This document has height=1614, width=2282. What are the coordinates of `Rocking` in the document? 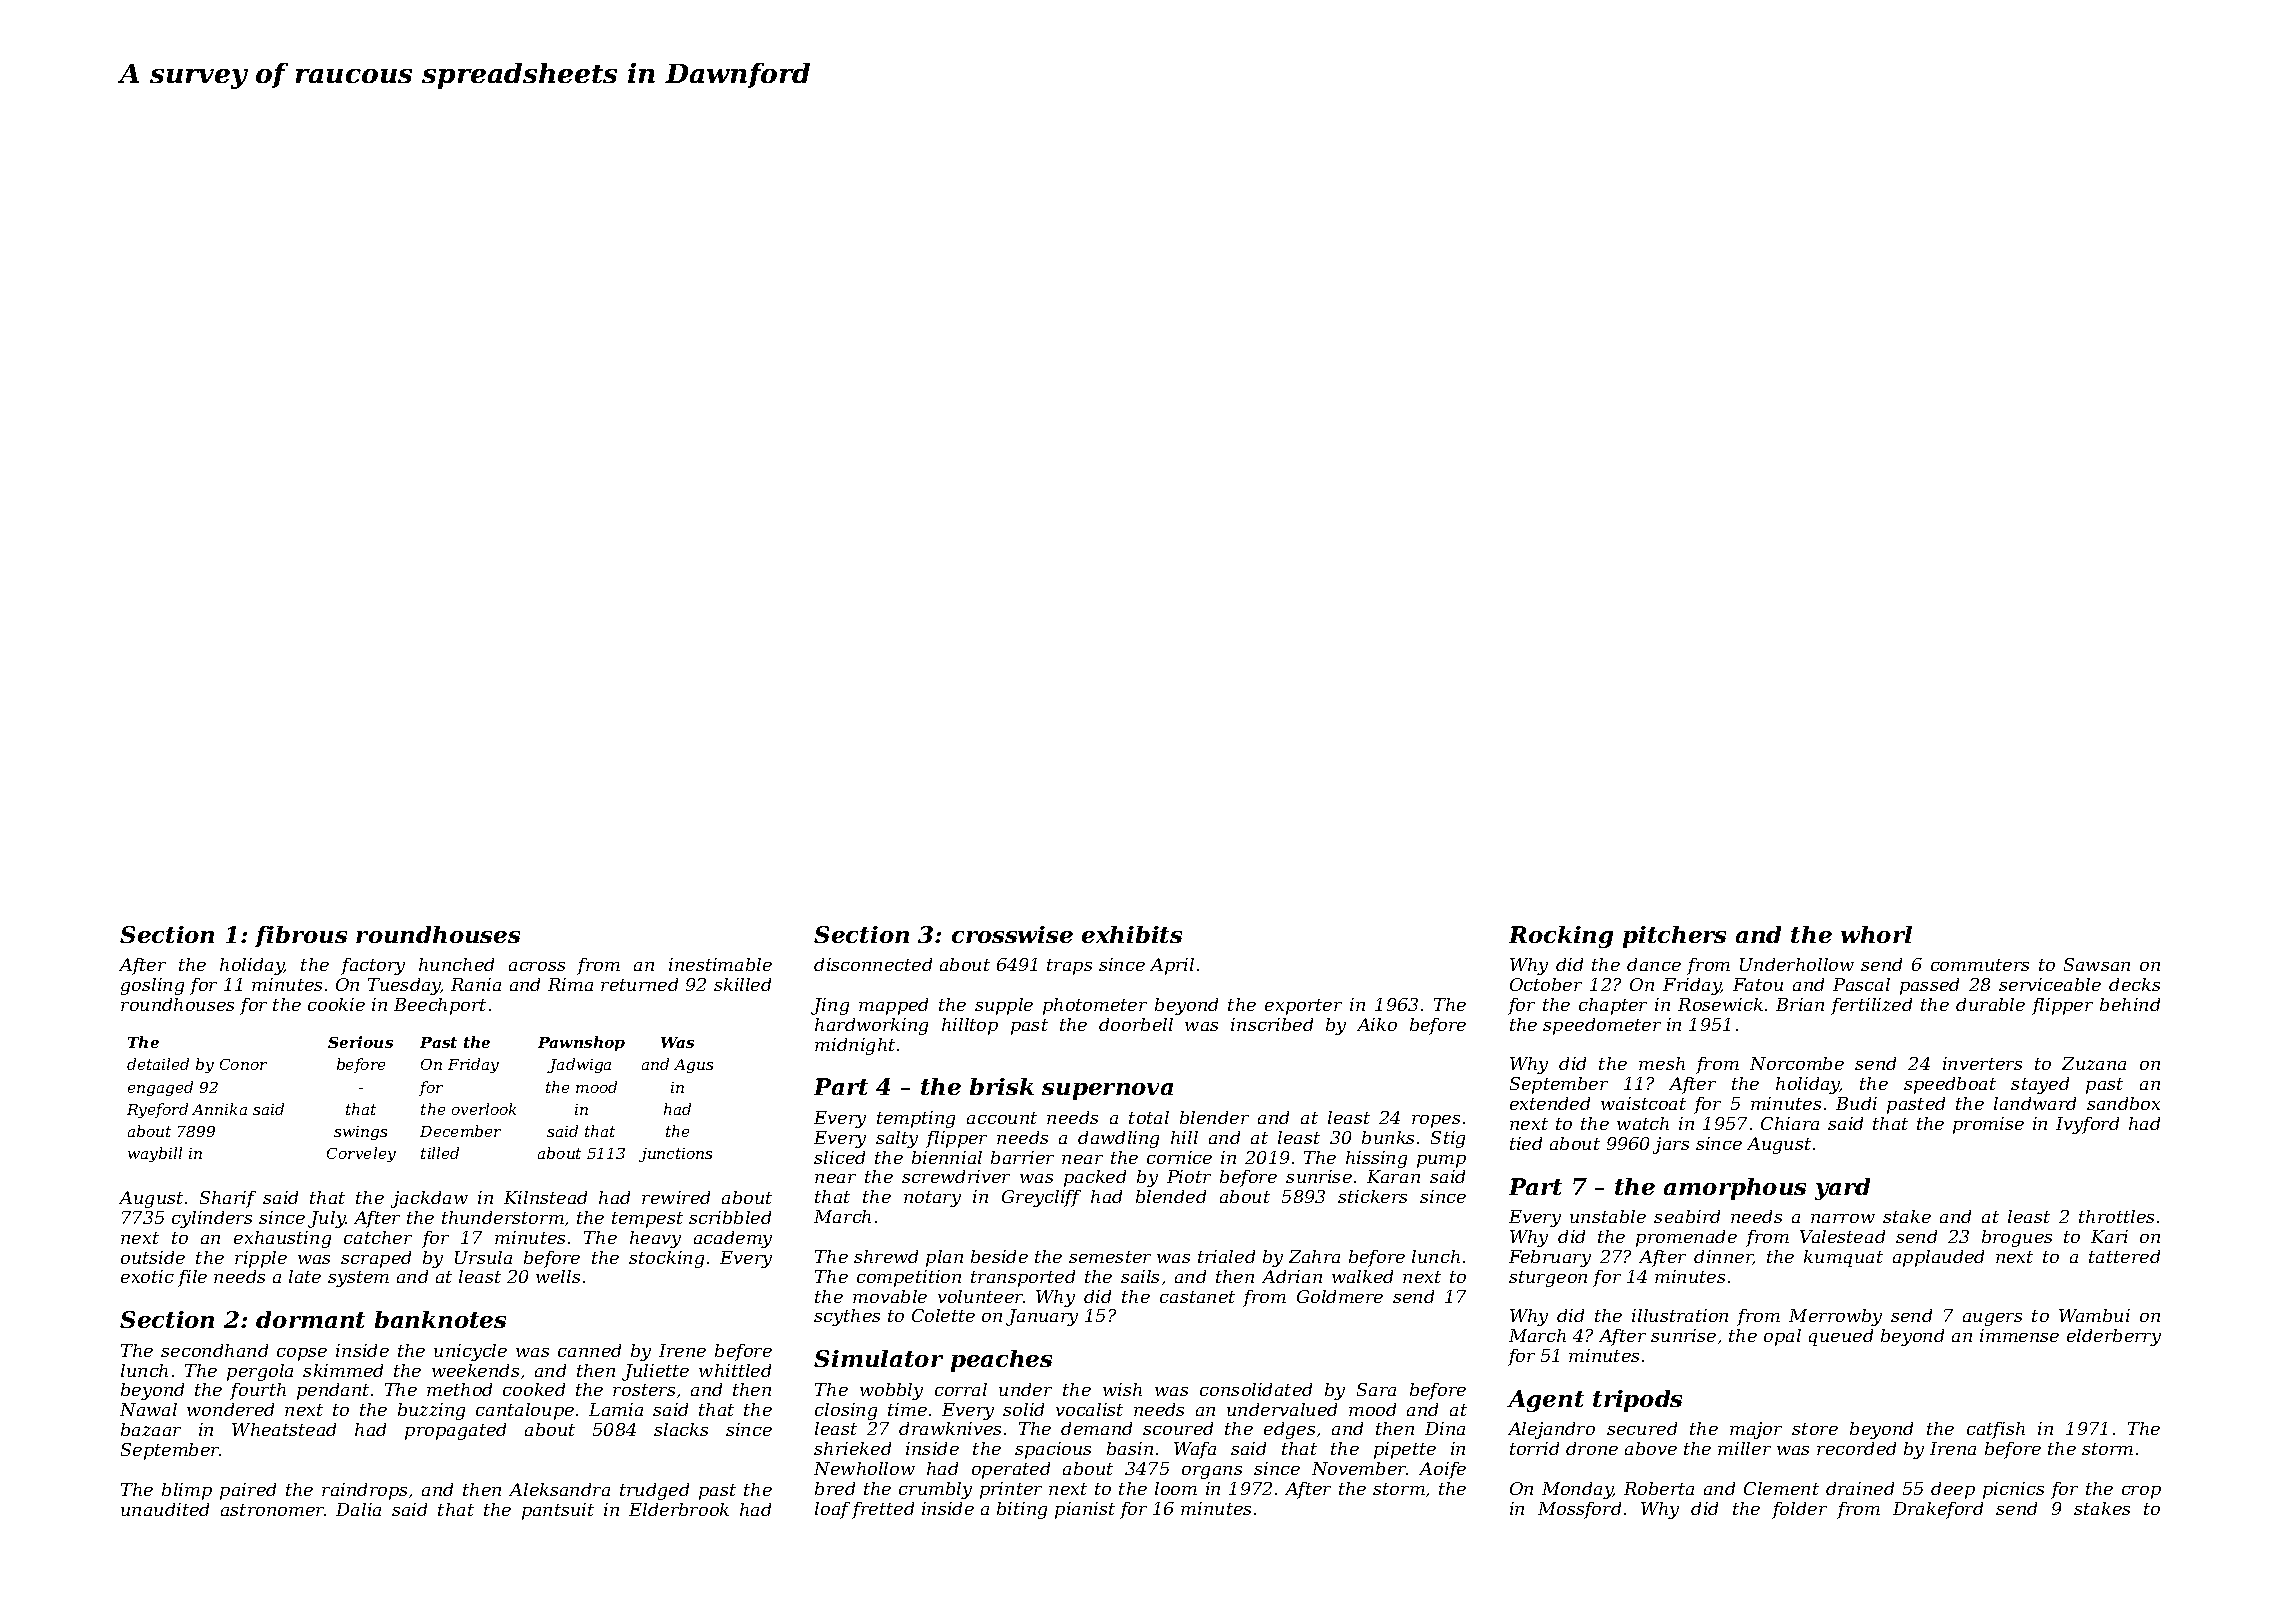 It's located at (1561, 937).
